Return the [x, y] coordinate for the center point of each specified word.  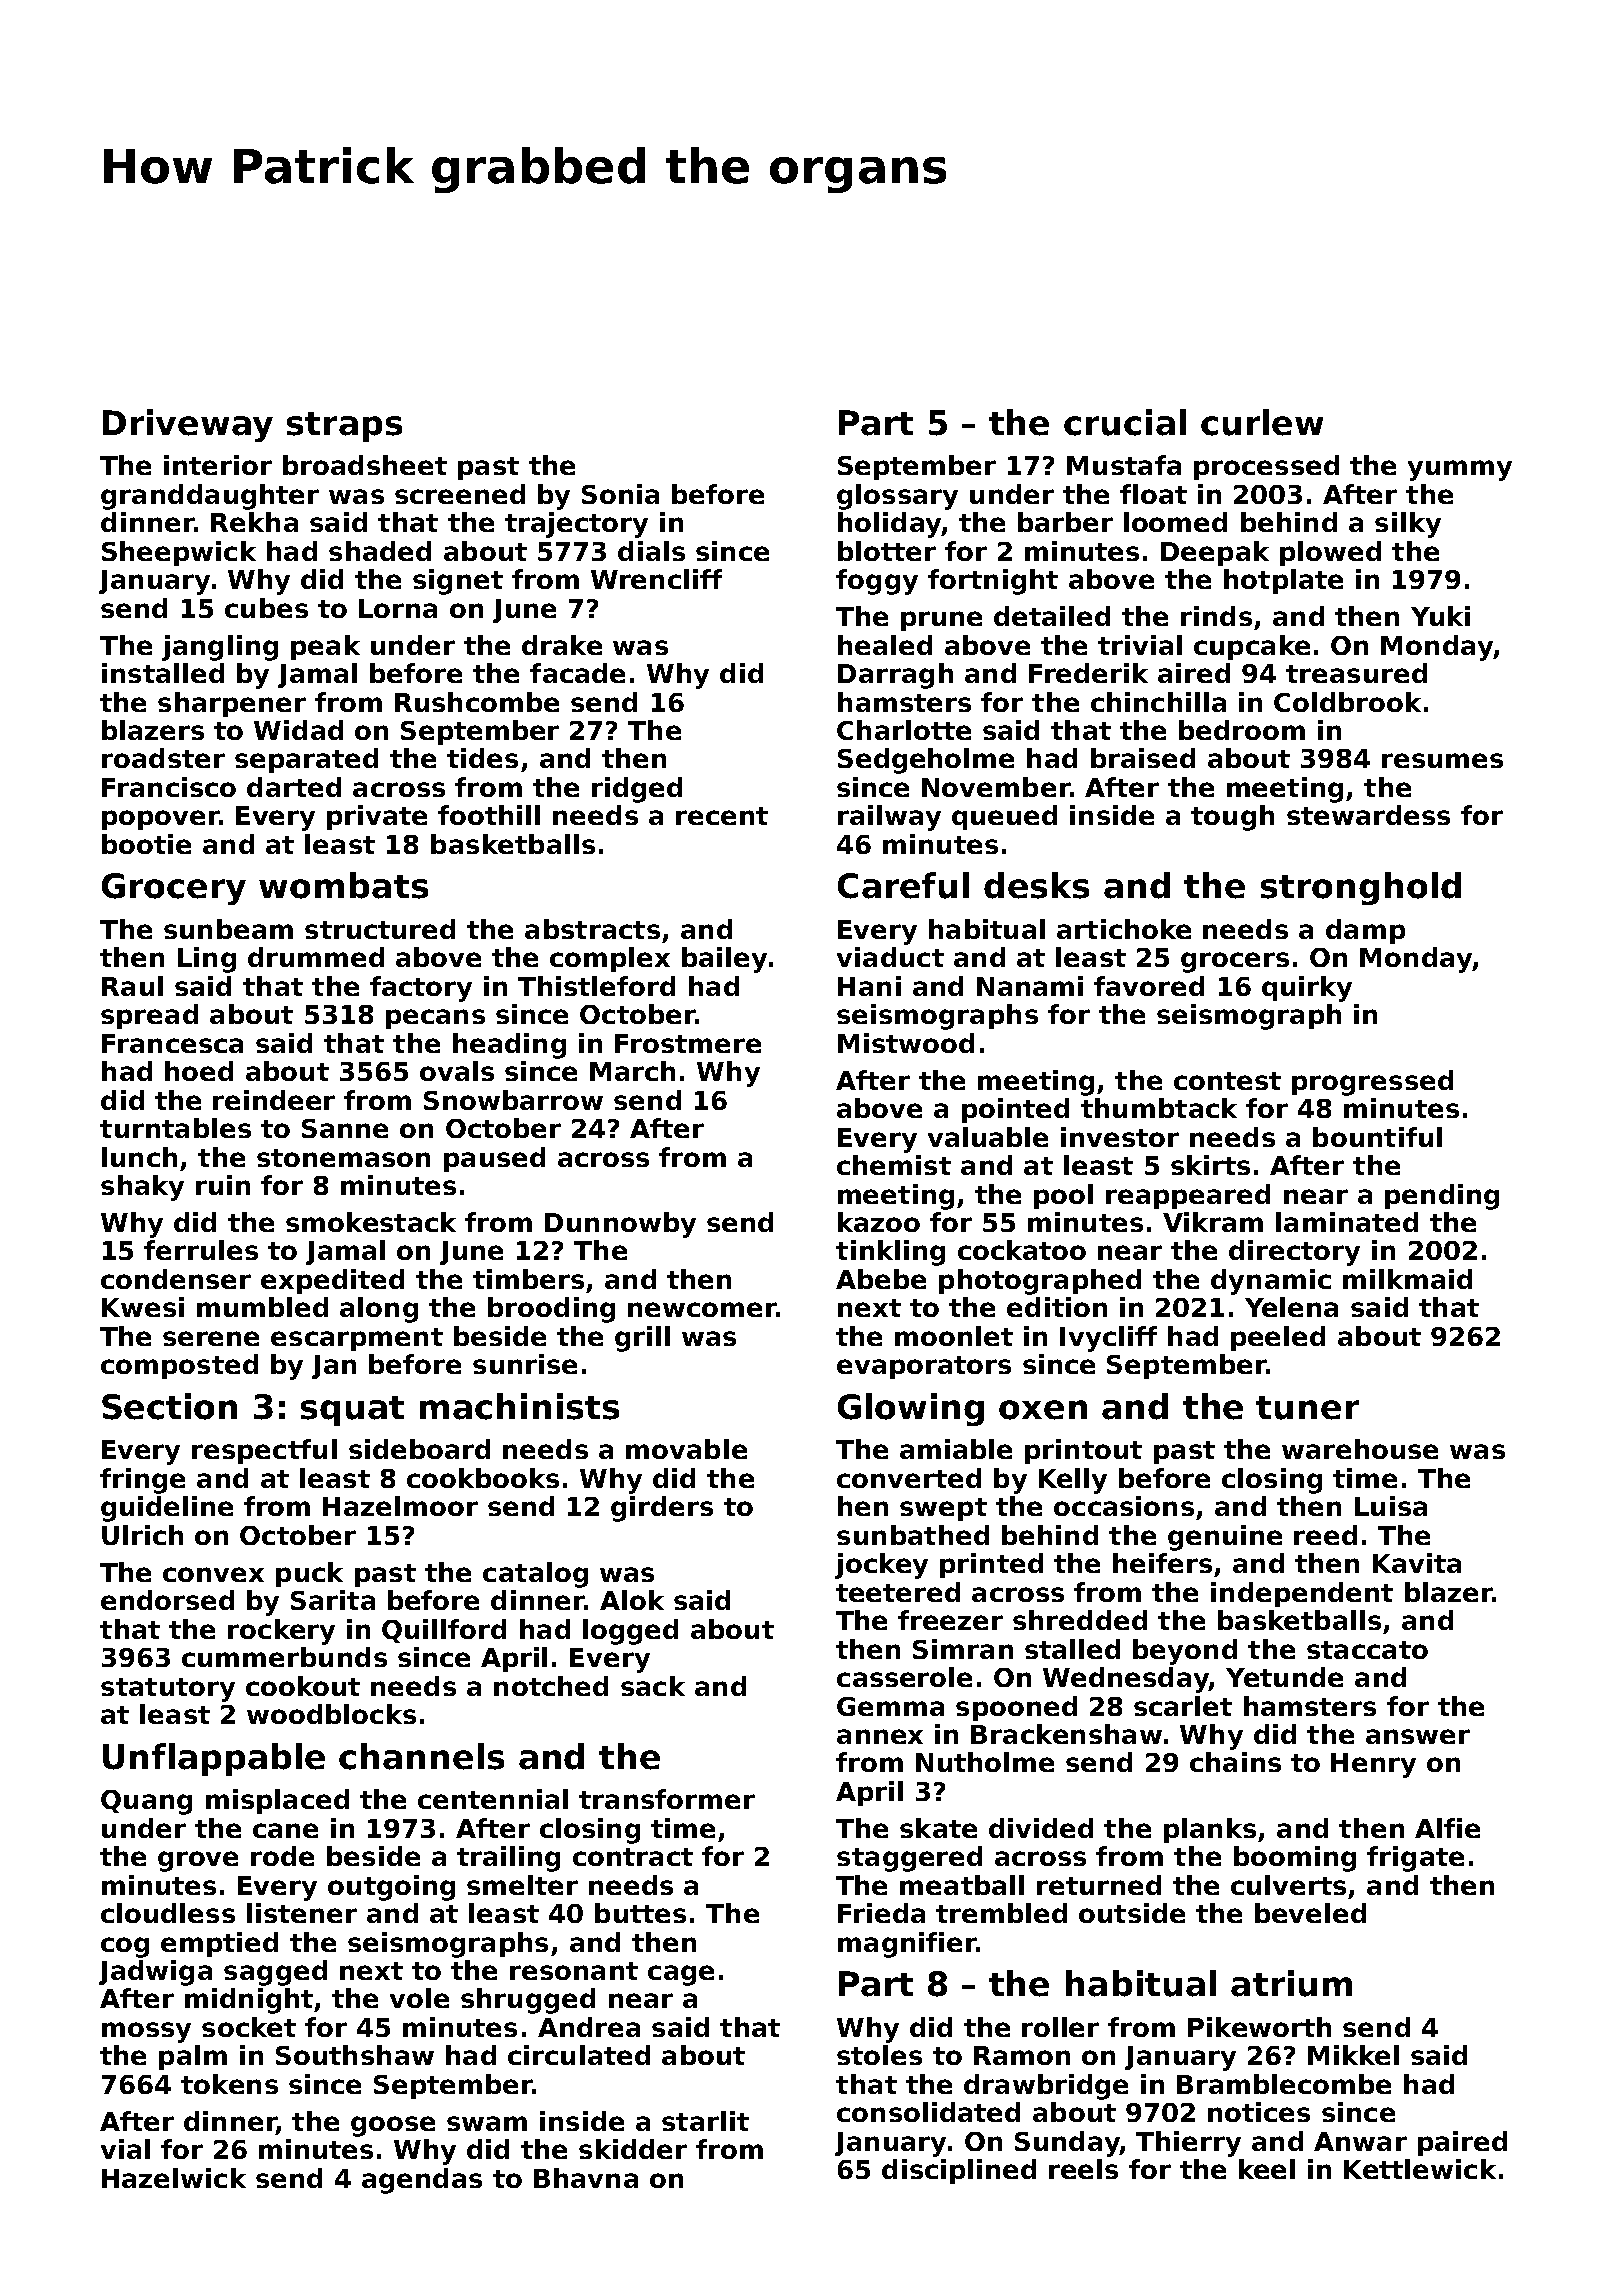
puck [309, 1574]
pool [1063, 1196]
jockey [881, 1566]
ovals [457, 1071]
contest [1227, 1081]
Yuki [1440, 616]
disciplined [959, 2171]
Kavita [1417, 1563]
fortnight [993, 582]
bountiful [1377, 1137]
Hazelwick [174, 2178]
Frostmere [688, 1043]
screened [460, 494]
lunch [139, 1157]
